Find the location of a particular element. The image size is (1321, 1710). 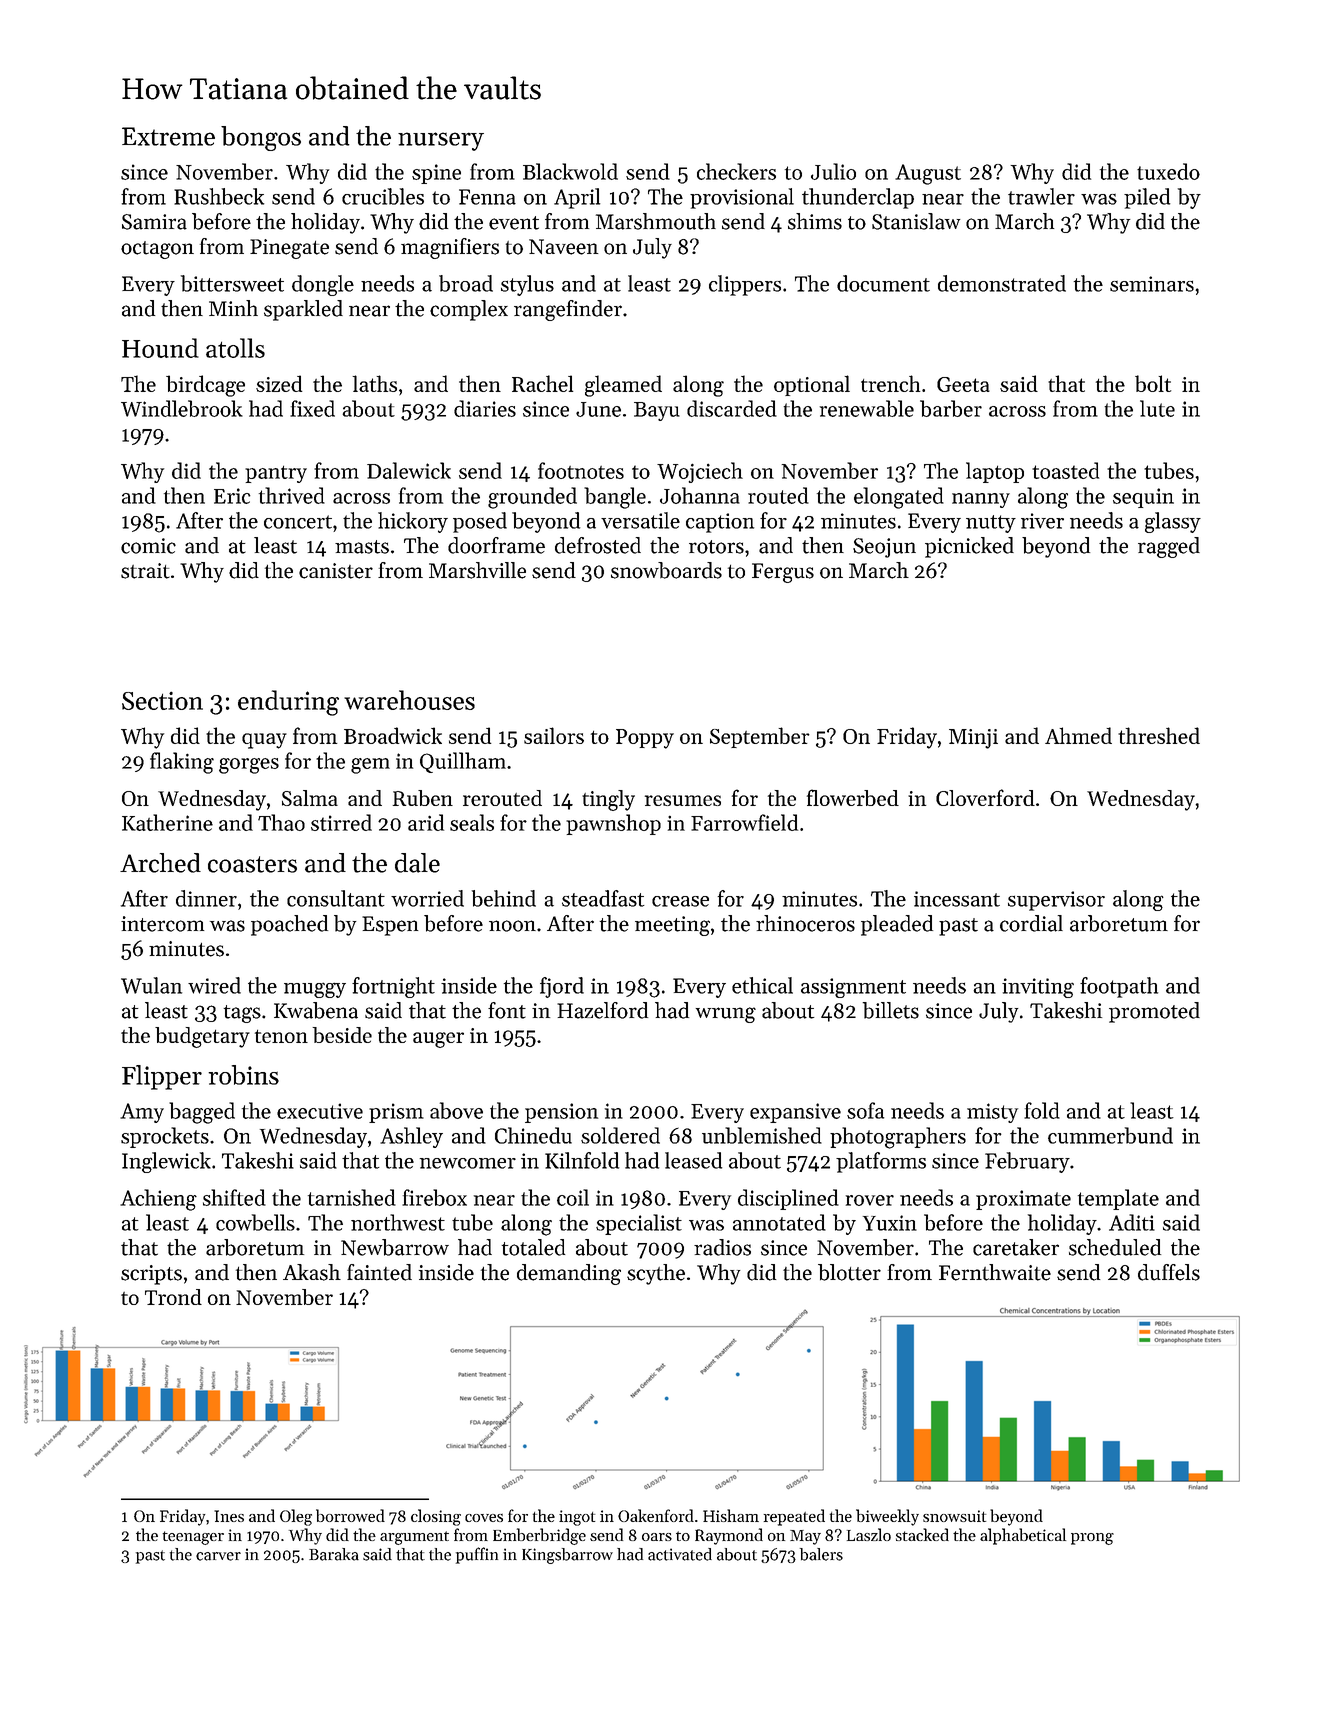

tuxedo is located at coordinates (1168, 171).
